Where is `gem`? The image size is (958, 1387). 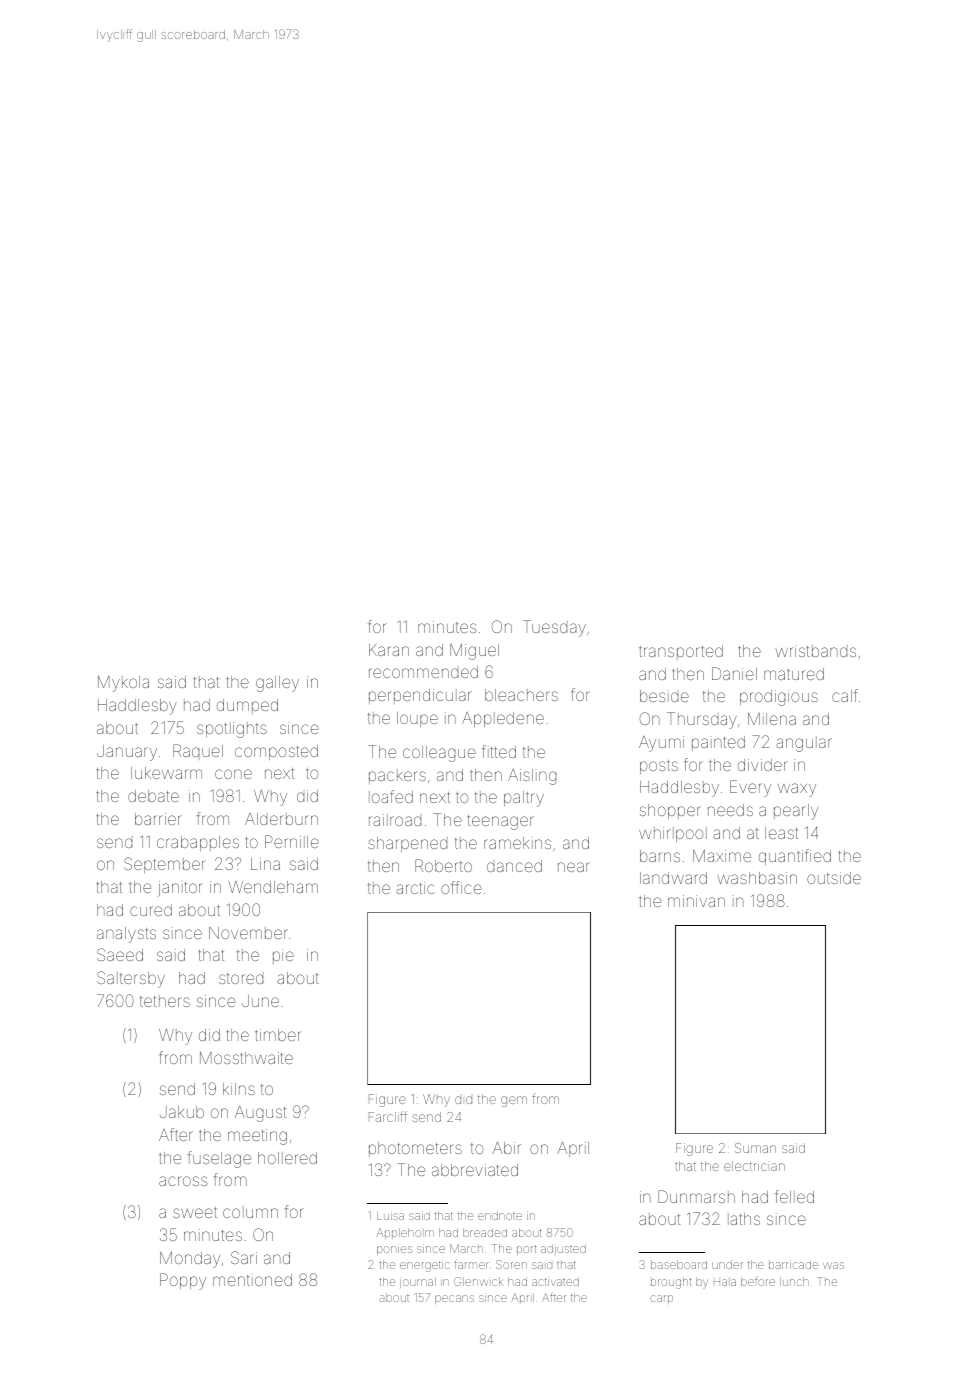
gem is located at coordinates (514, 1101).
